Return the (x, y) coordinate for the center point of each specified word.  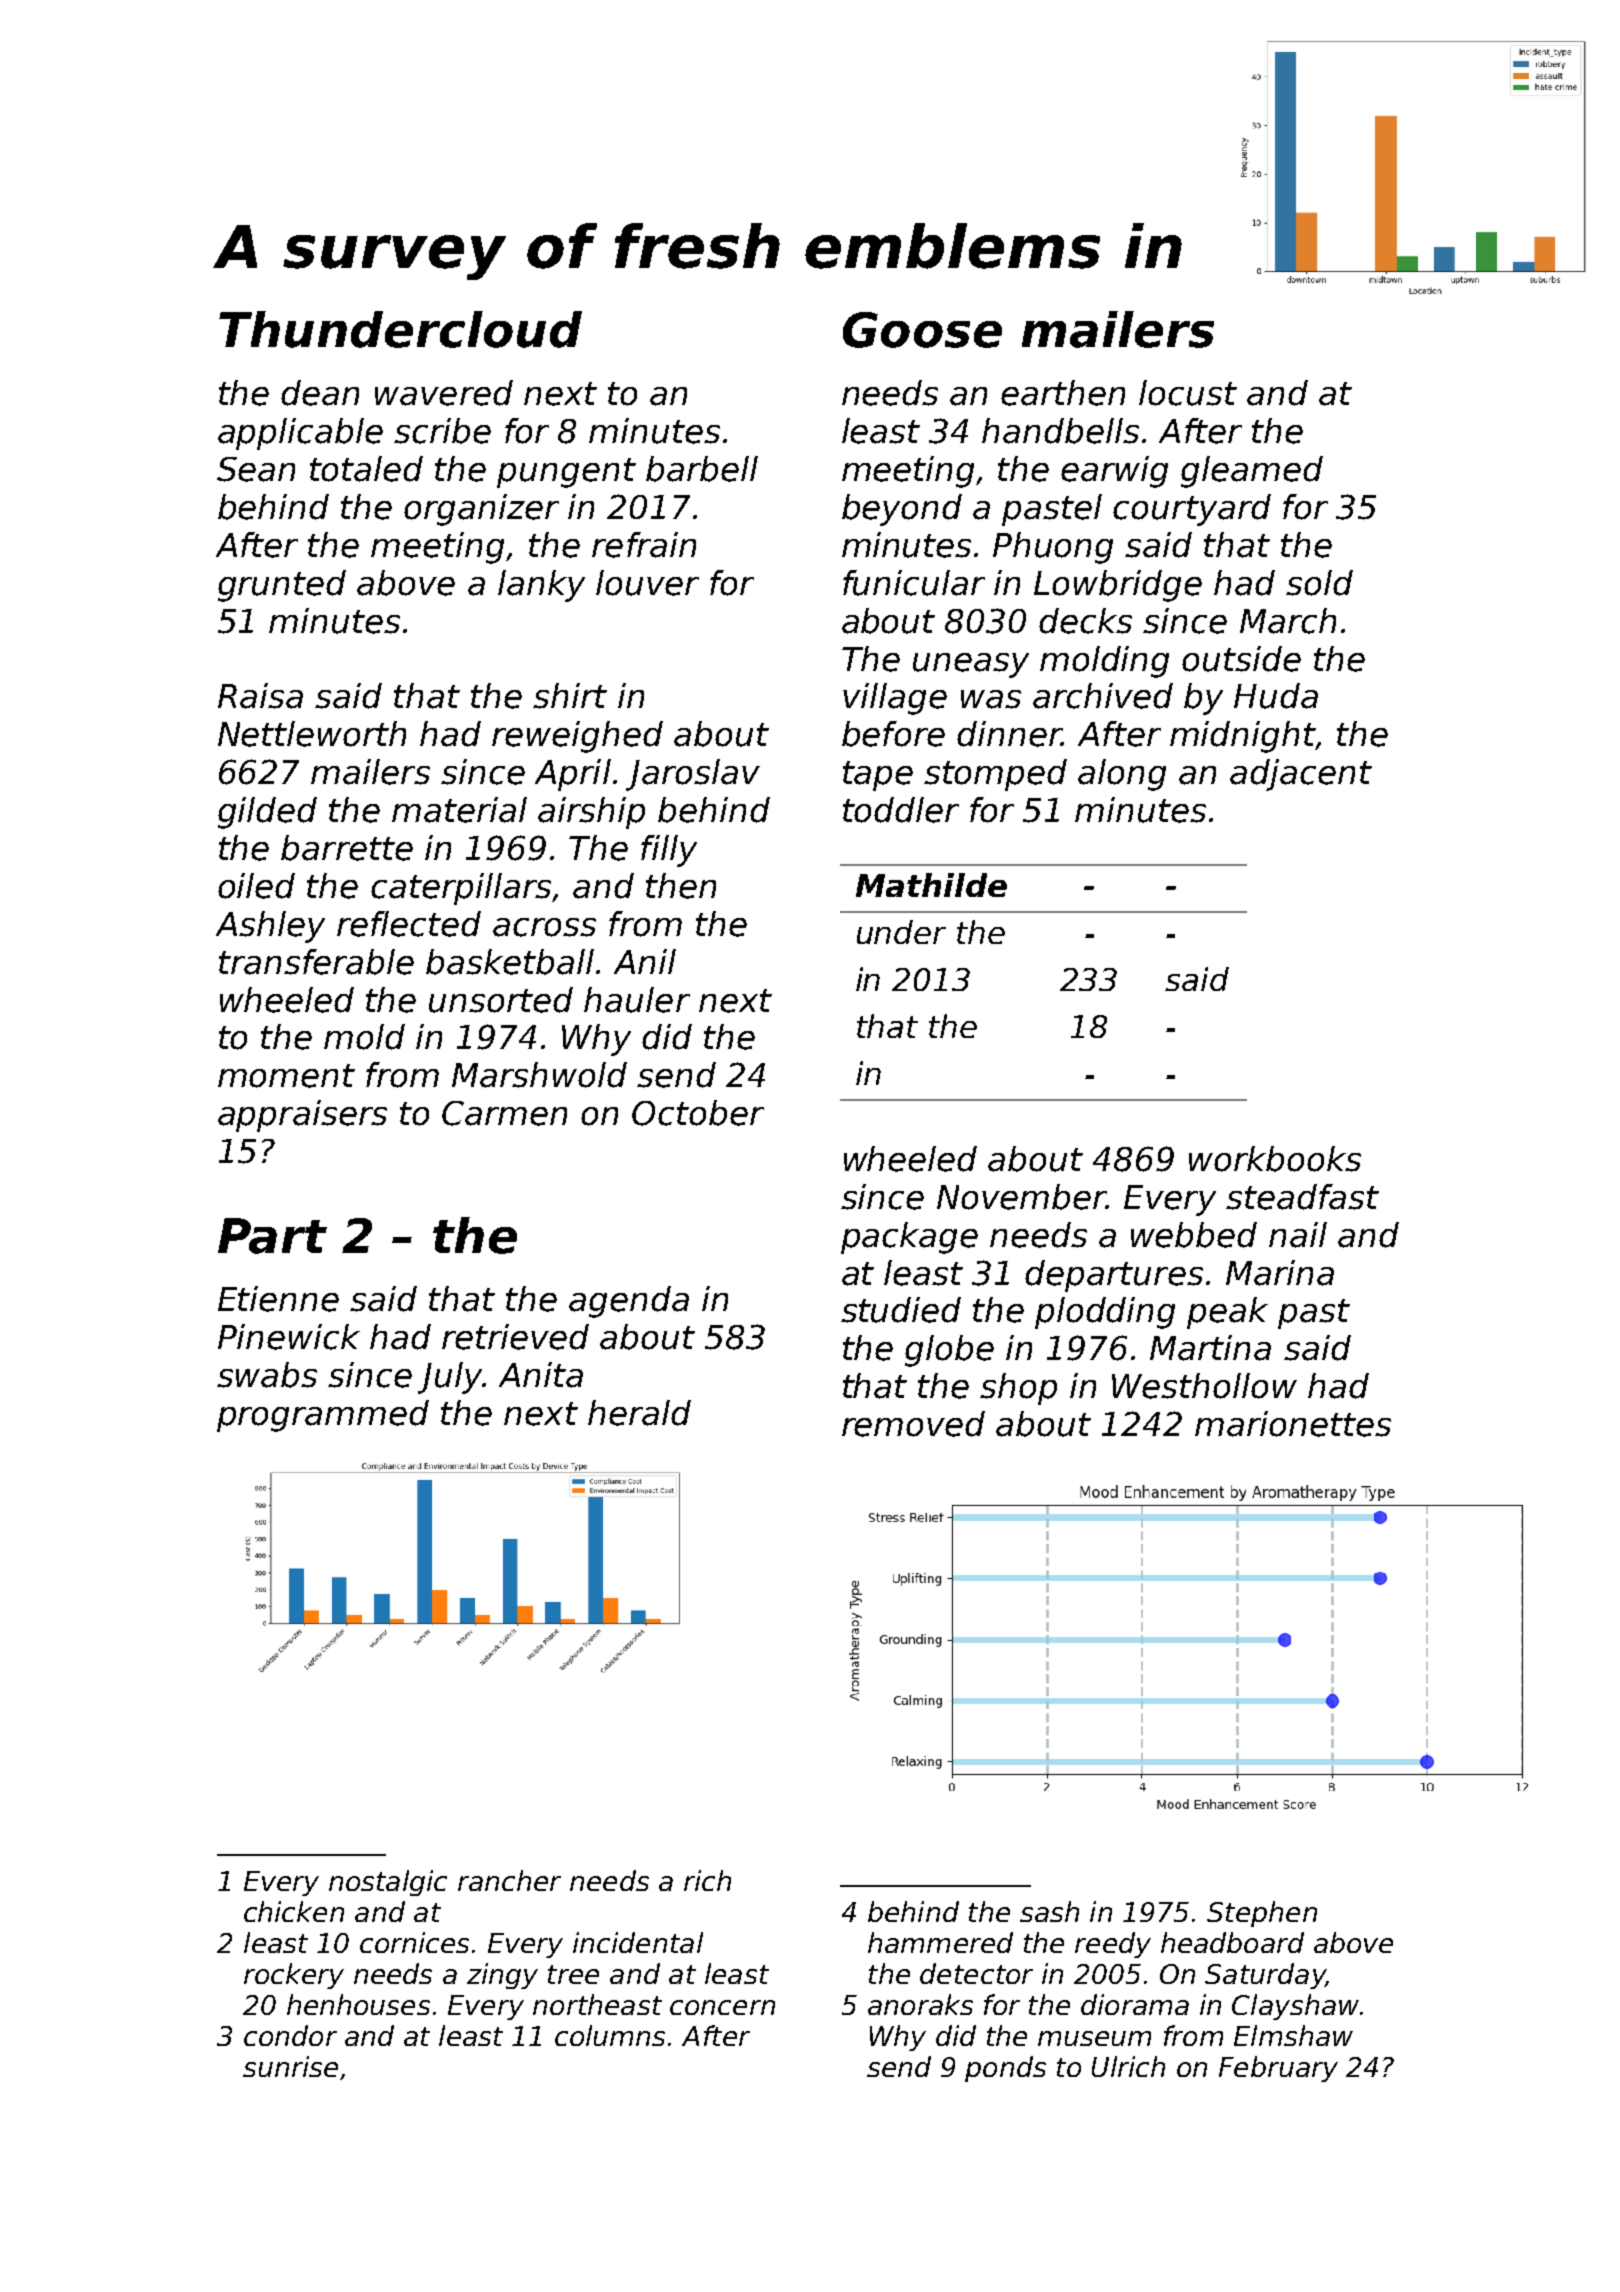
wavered (444, 393)
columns (610, 2035)
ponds (1005, 2069)
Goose (922, 330)
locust (1188, 393)
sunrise (290, 2066)
